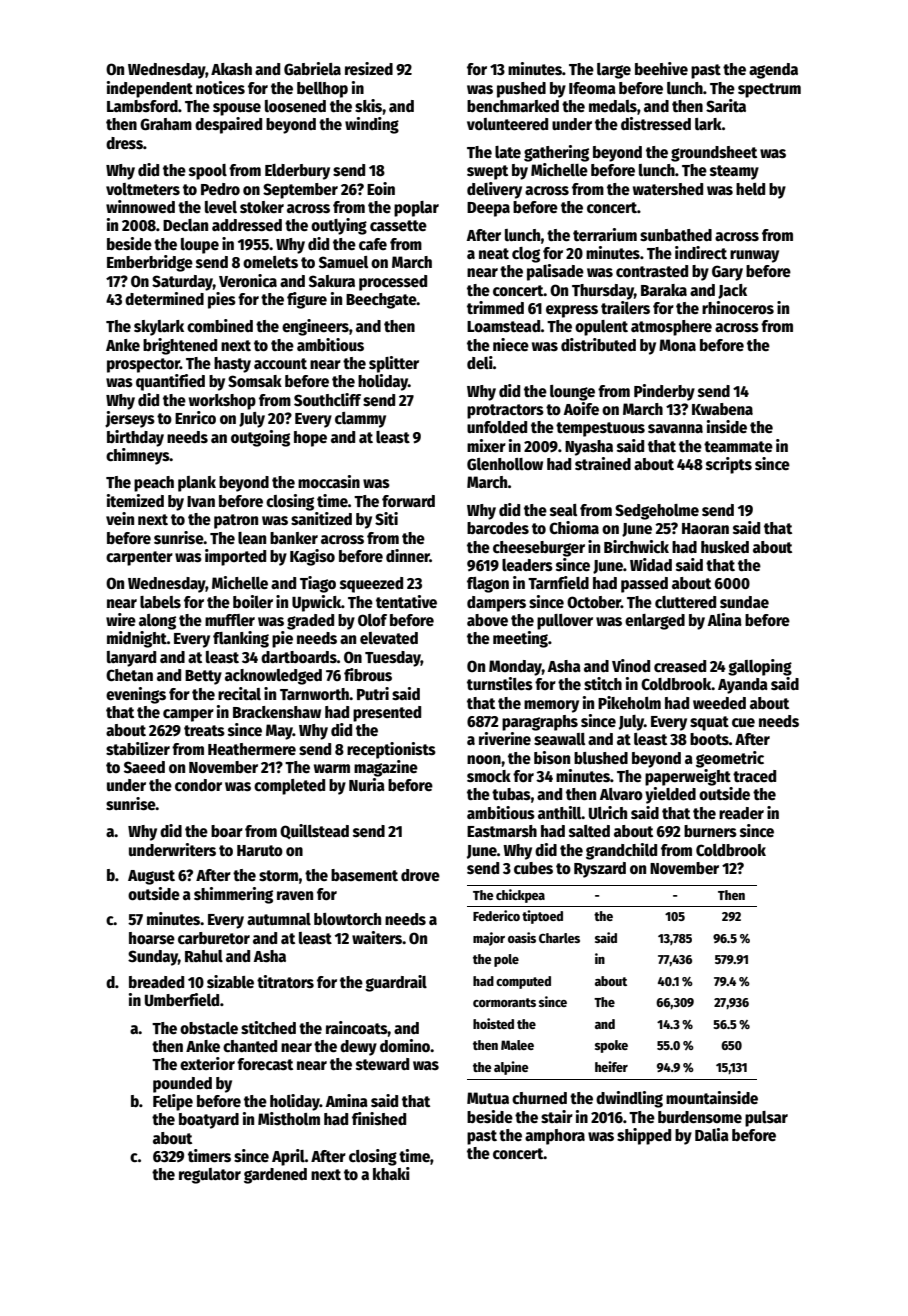  Describe the element at coordinates (754, 776) in the image. I see `traced` at that location.
